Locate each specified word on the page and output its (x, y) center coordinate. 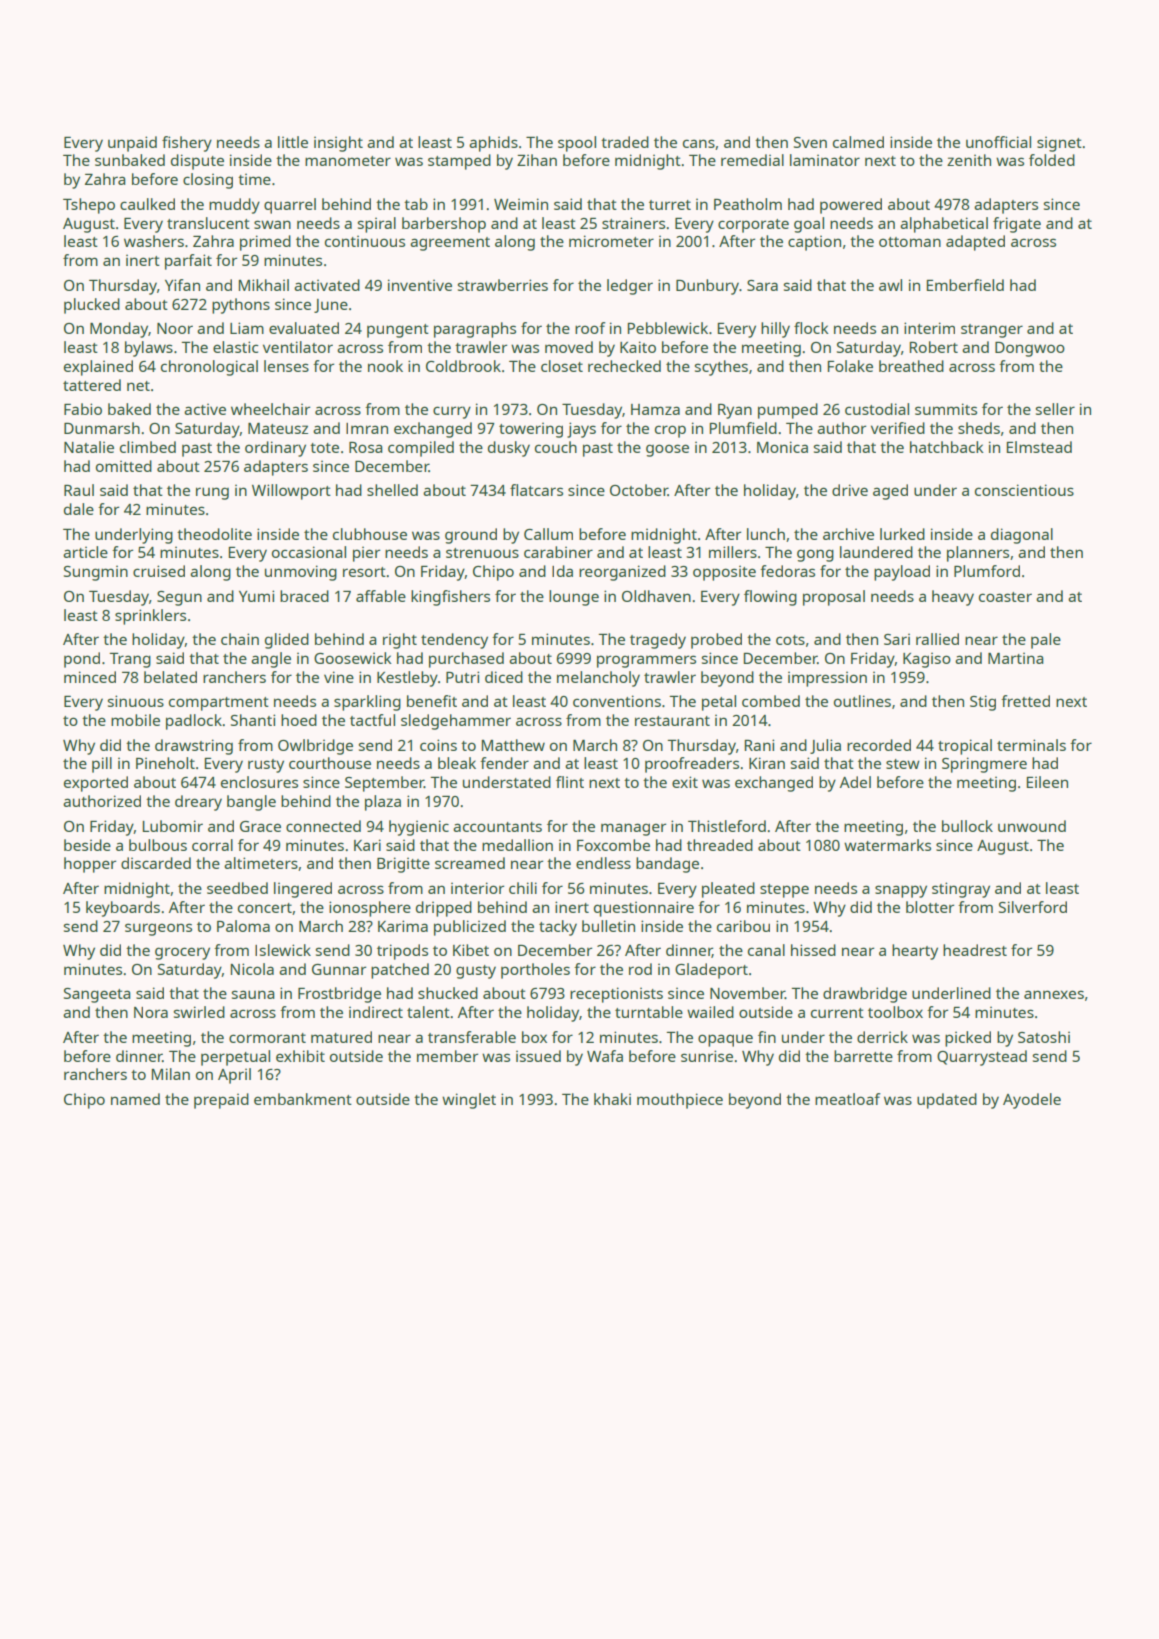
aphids (493, 144)
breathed (911, 366)
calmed (858, 142)
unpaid (132, 144)
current (837, 1013)
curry (452, 412)
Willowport (291, 492)
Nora (151, 1012)
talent (428, 1012)
